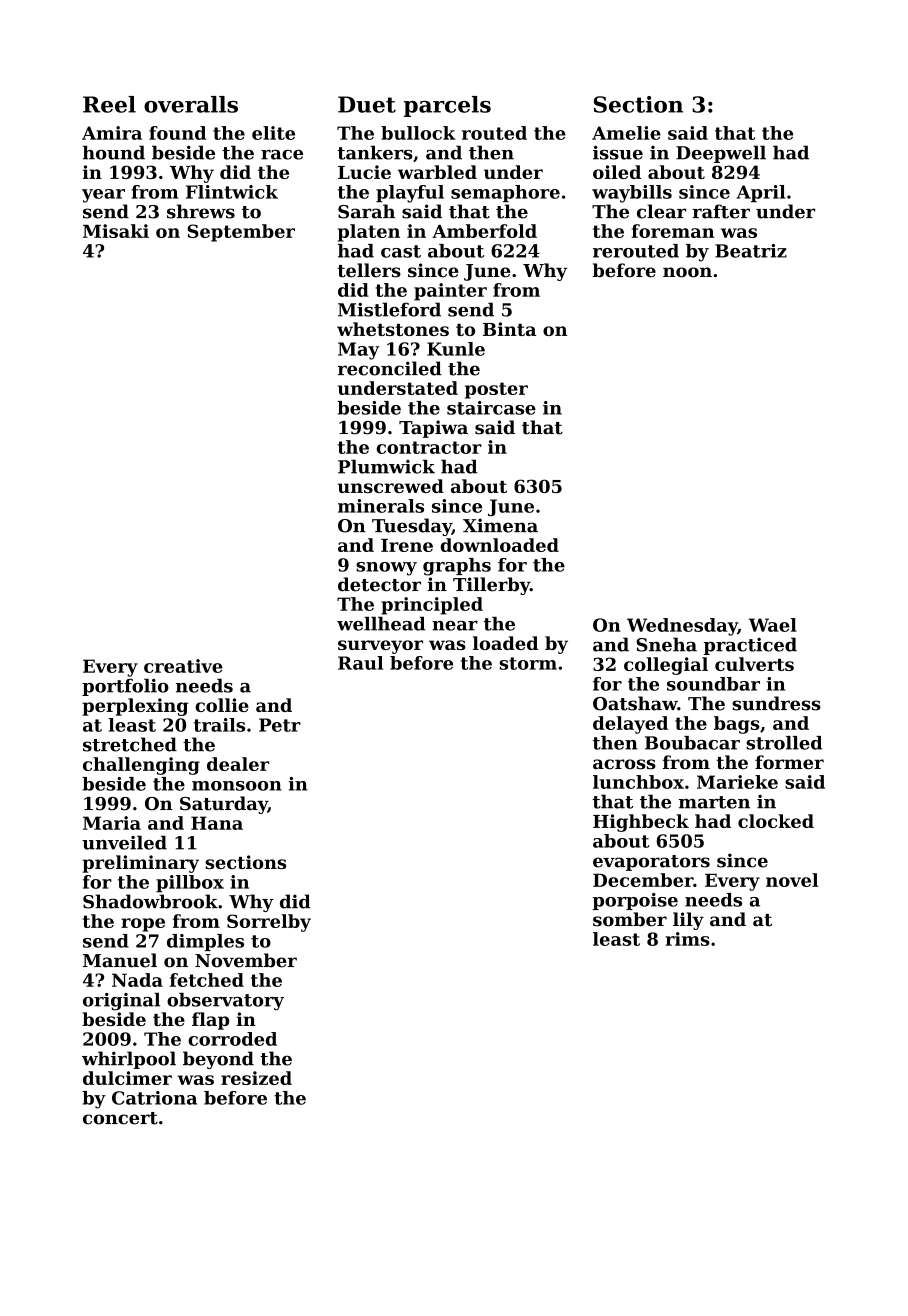 The image size is (908, 1316). What do you see at coordinates (509, 329) in the image?
I see `Binta` at bounding box center [509, 329].
